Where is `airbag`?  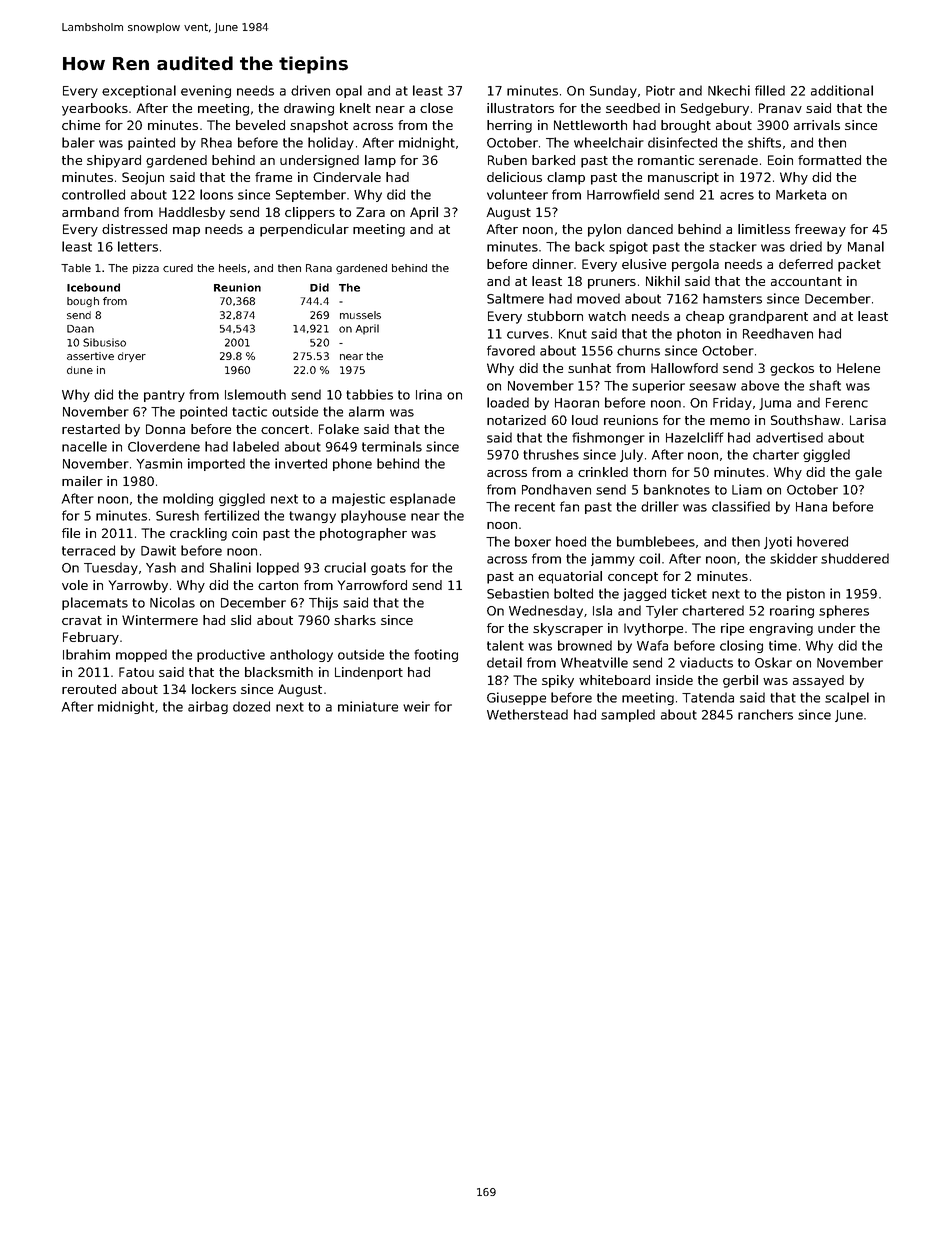 airbag is located at coordinates (208, 707).
